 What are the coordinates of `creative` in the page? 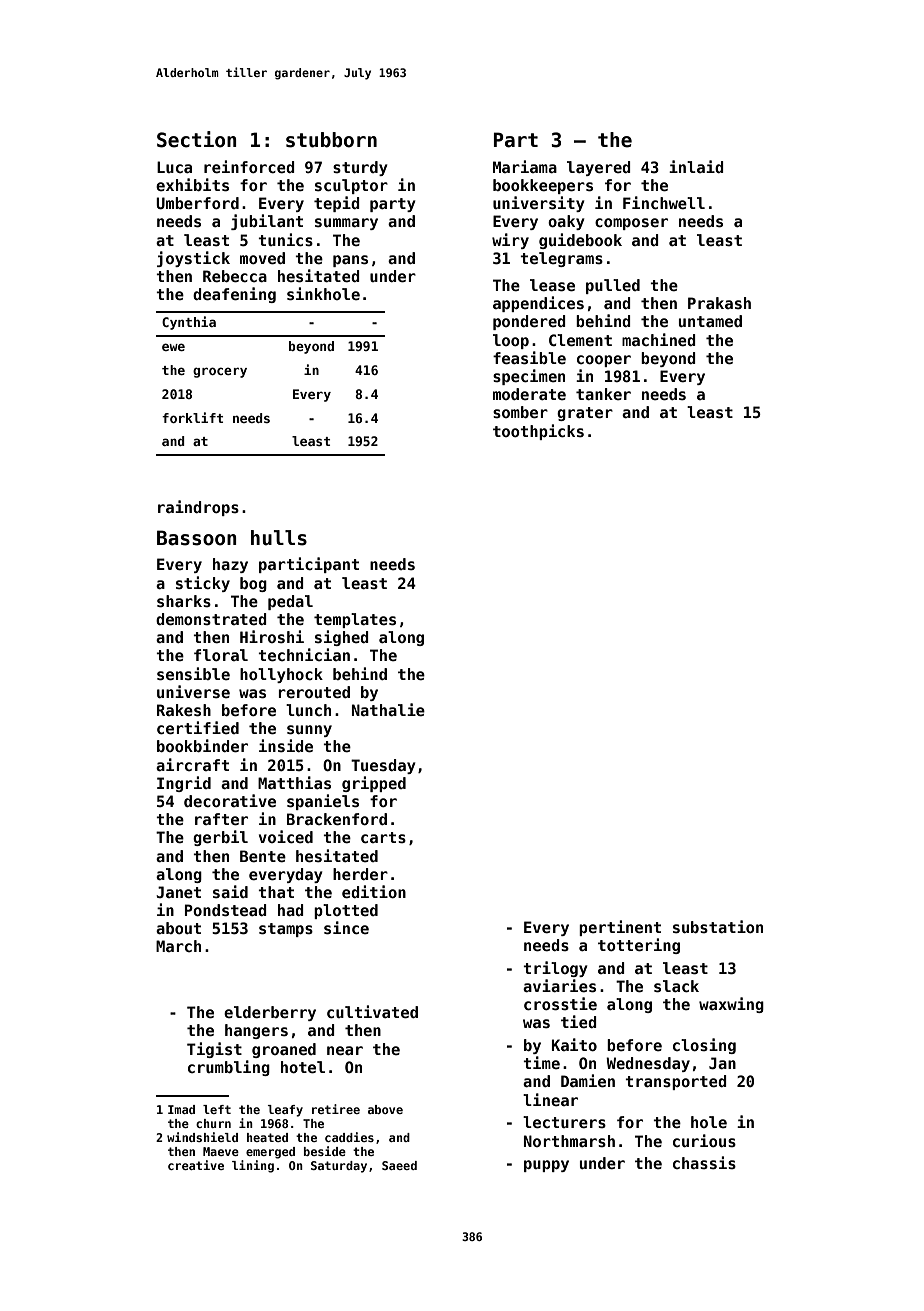 It's located at (196, 1165).
